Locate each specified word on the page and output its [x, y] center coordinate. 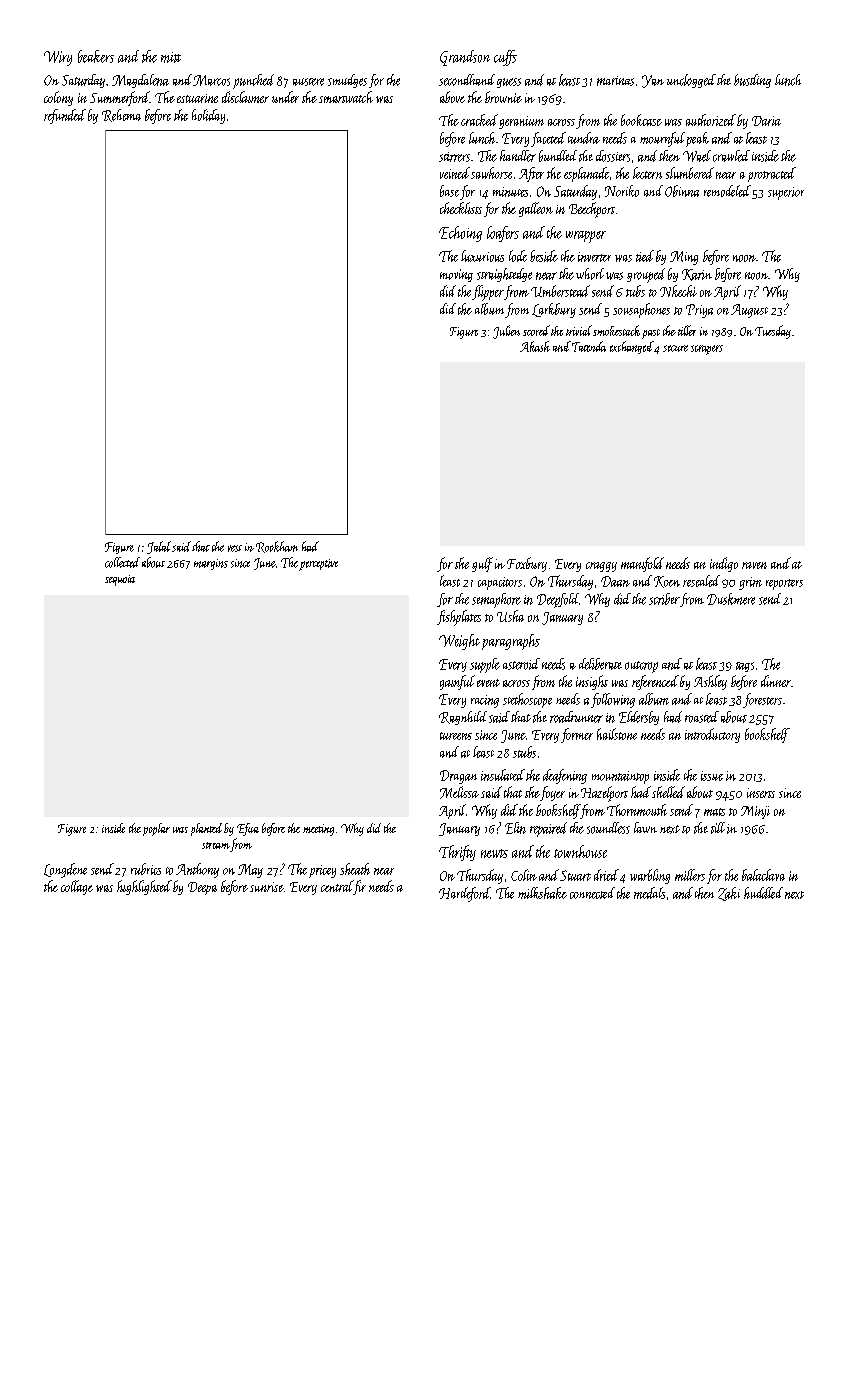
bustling [752, 81]
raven [754, 565]
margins [211, 564]
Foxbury [527, 564]
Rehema [121, 115]
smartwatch [346, 97]
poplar [156, 829]
